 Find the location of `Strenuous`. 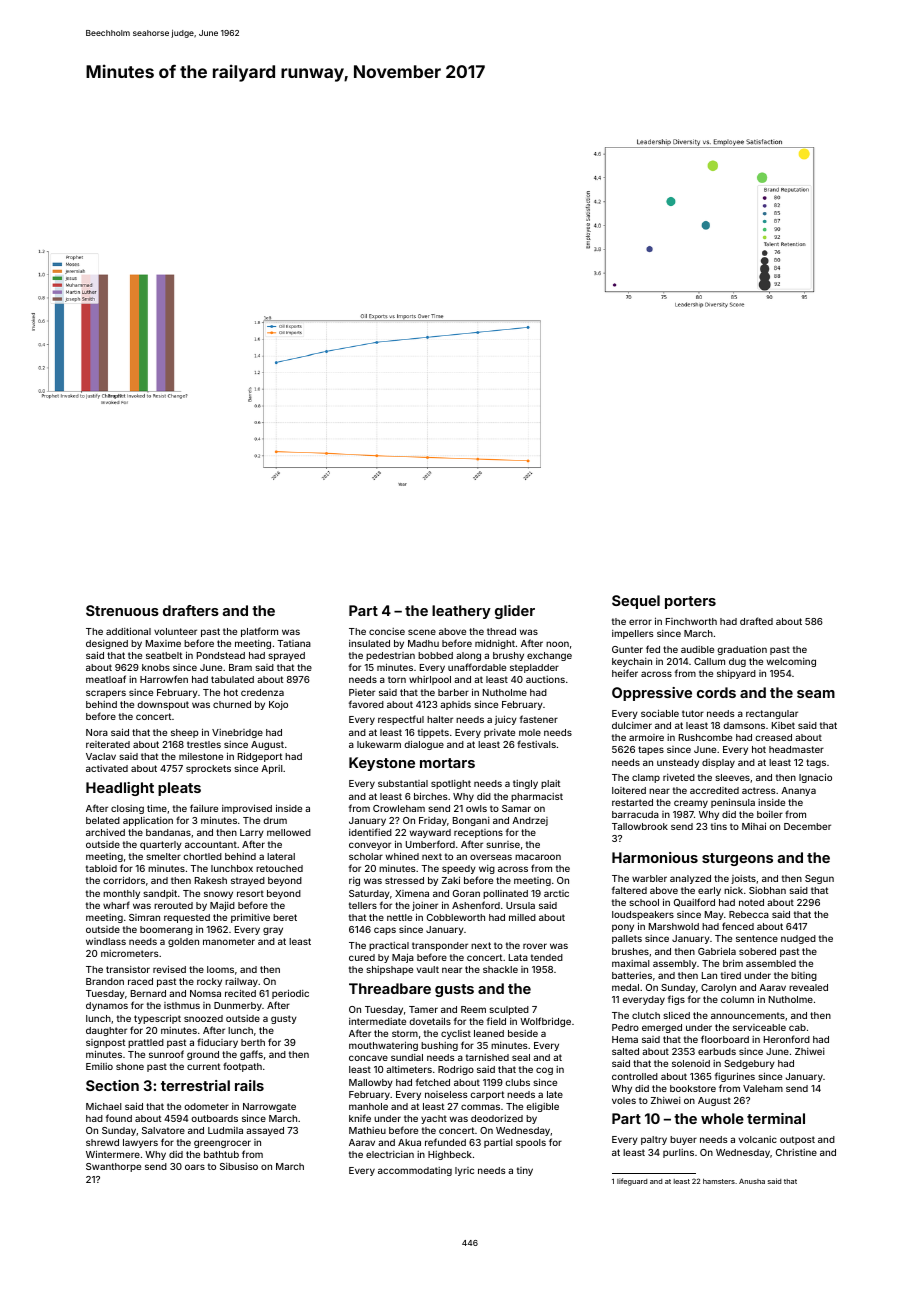

Strenuous is located at coordinates (122, 610).
